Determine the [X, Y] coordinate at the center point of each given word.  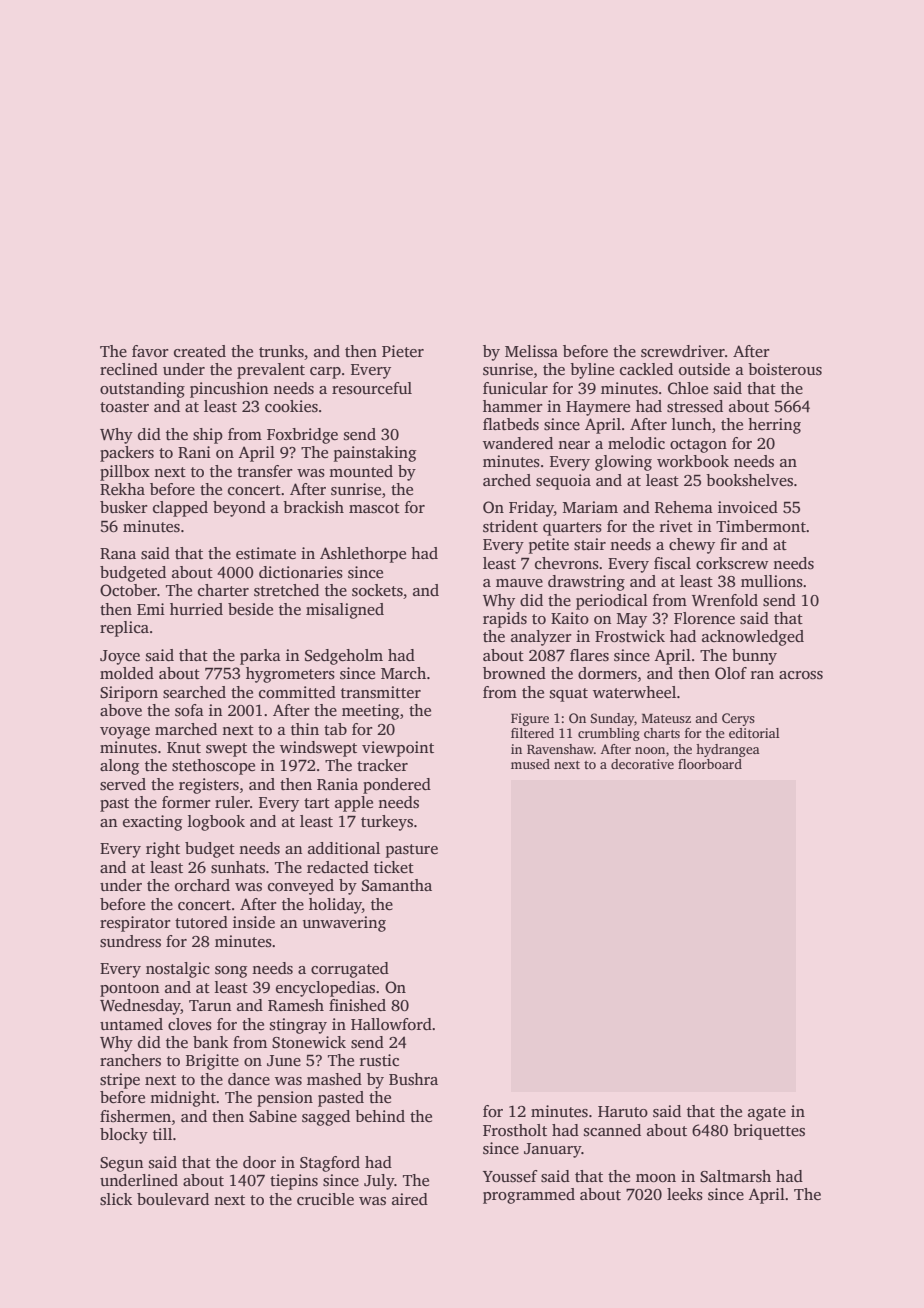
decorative [642, 764]
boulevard [173, 1199]
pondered [397, 786]
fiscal [672, 563]
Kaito [570, 618]
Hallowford [391, 1024]
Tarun [210, 1005]
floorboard [710, 764]
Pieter [403, 351]
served [123, 784]
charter [223, 590]
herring [774, 426]
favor [150, 351]
